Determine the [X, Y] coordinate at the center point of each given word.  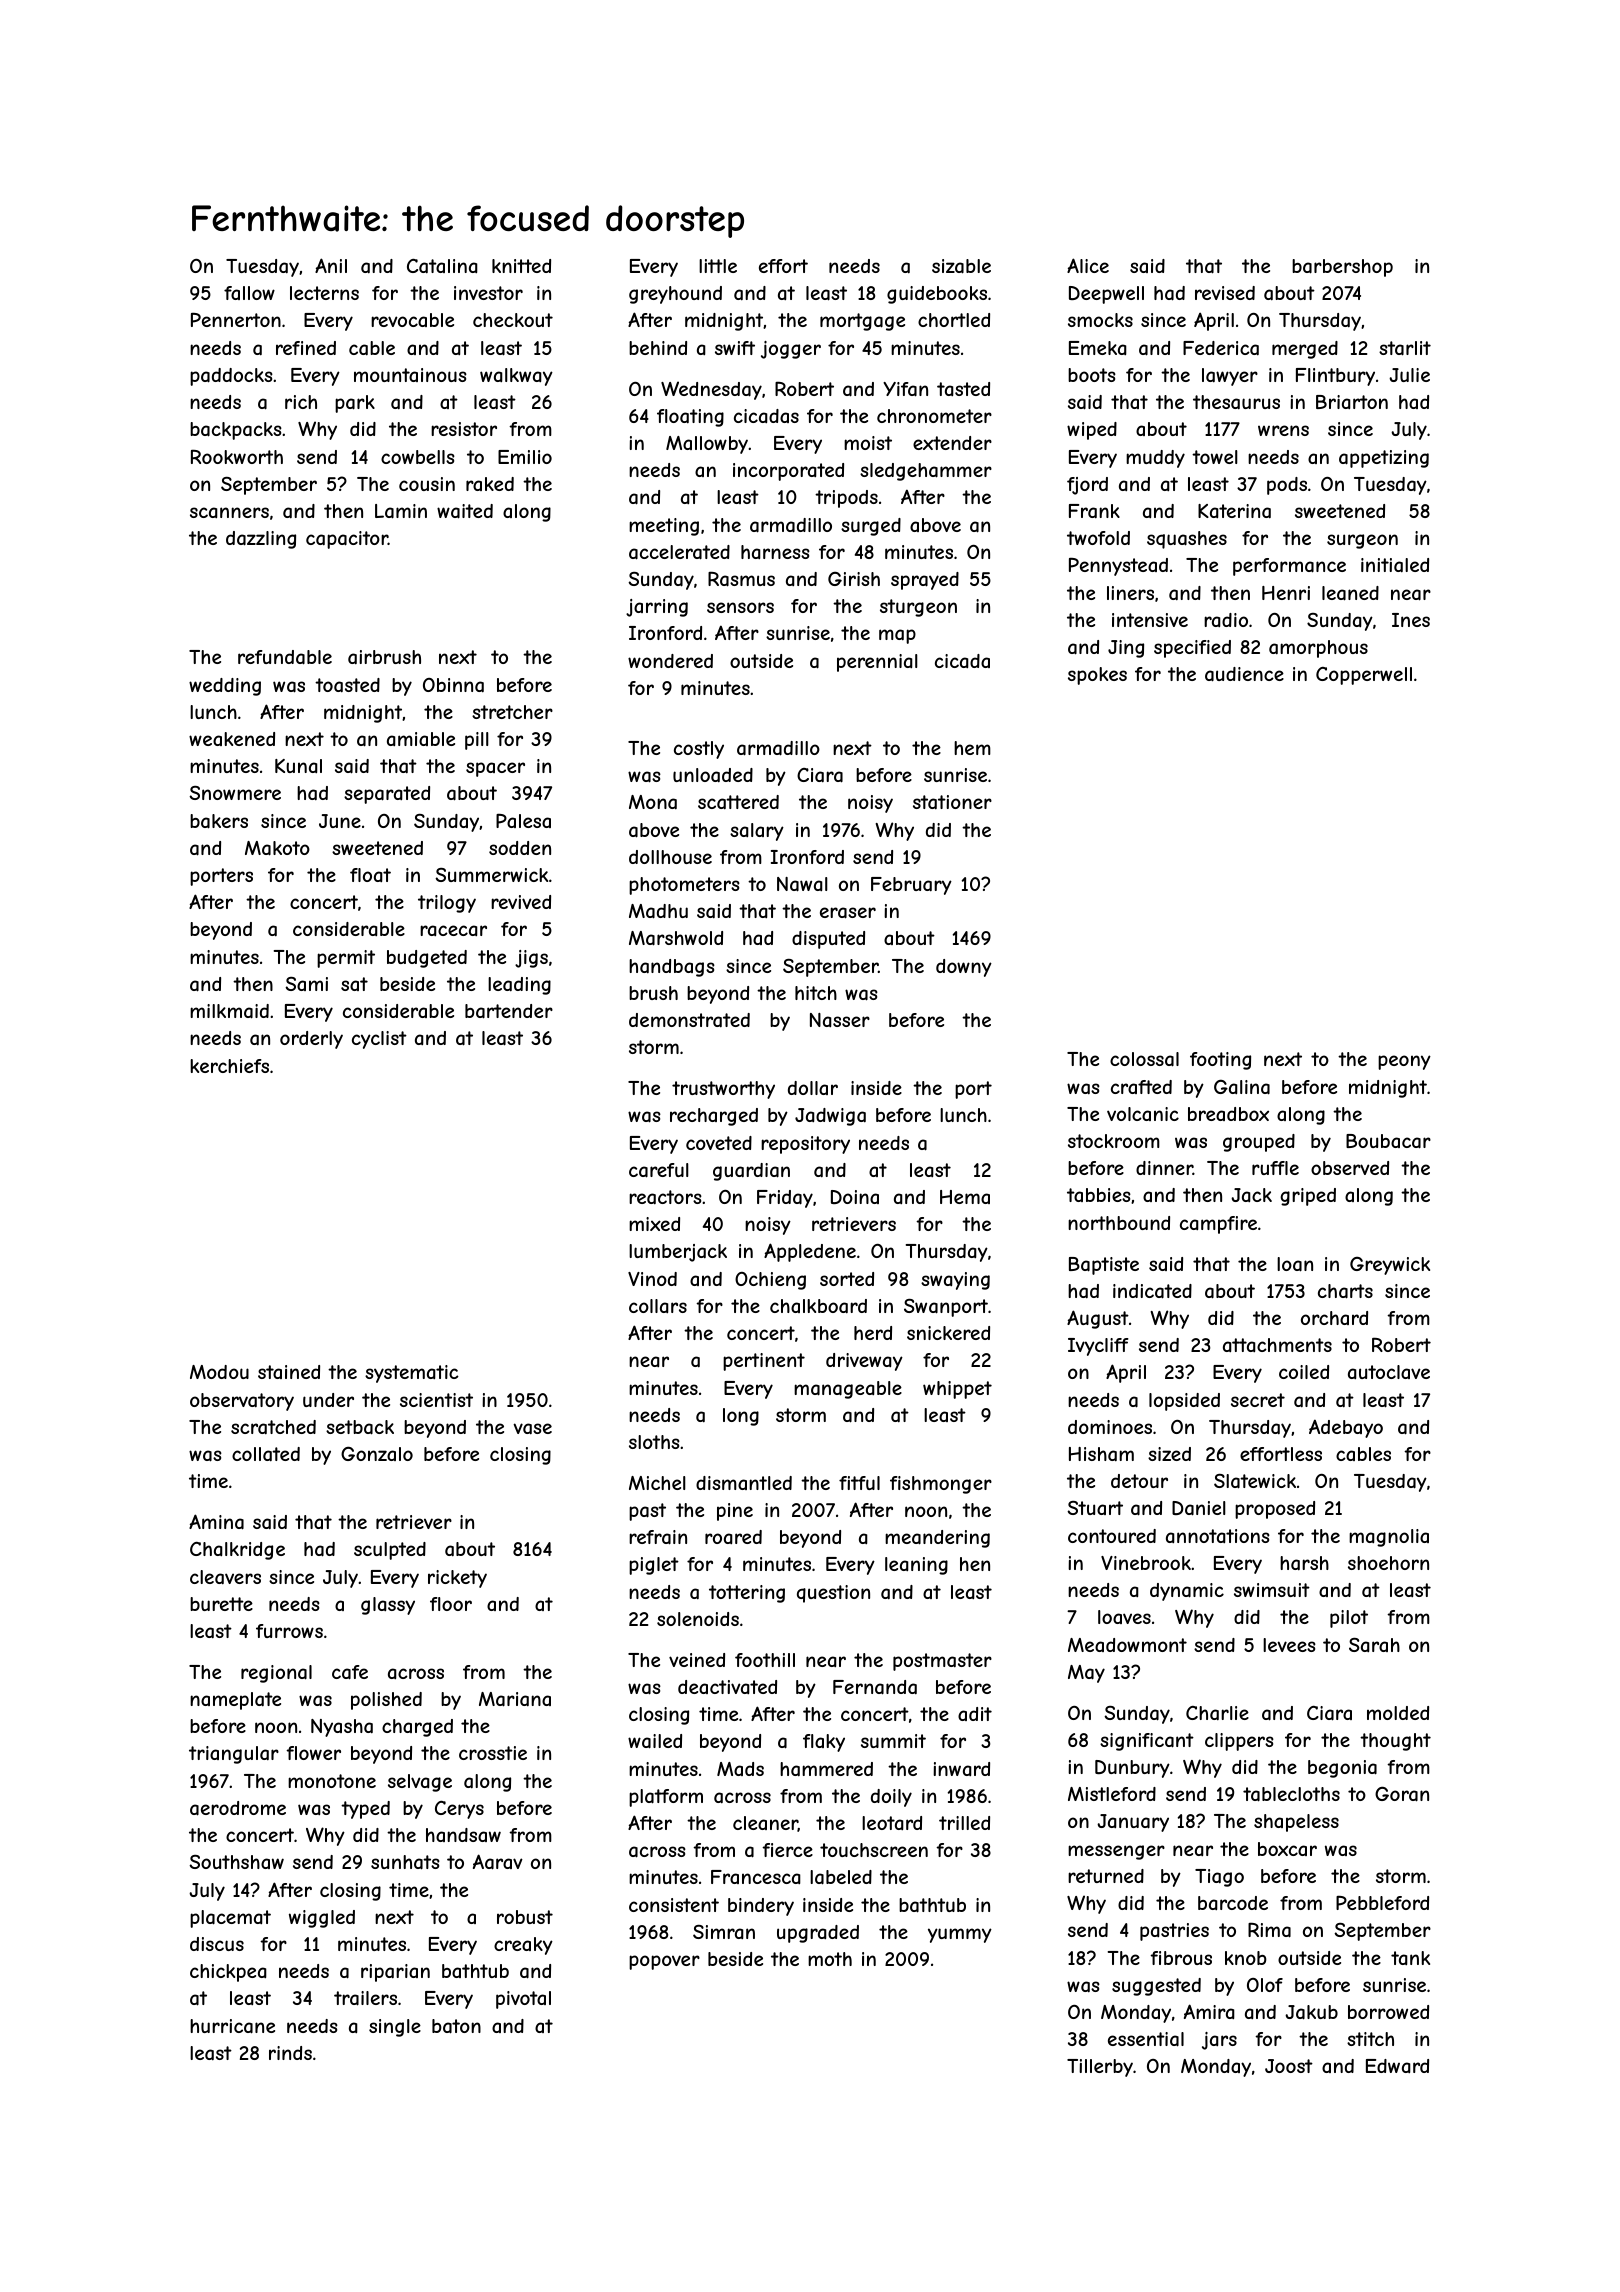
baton [456, 2026]
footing [1220, 1061]
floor [451, 1604]
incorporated [788, 472]
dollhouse [670, 857]
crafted [1141, 1087]
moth [830, 1959]
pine [735, 1512]
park [355, 404]
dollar [813, 1088]
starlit [1405, 348]
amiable [421, 739]
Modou [219, 1372]
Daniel [1199, 1508]
